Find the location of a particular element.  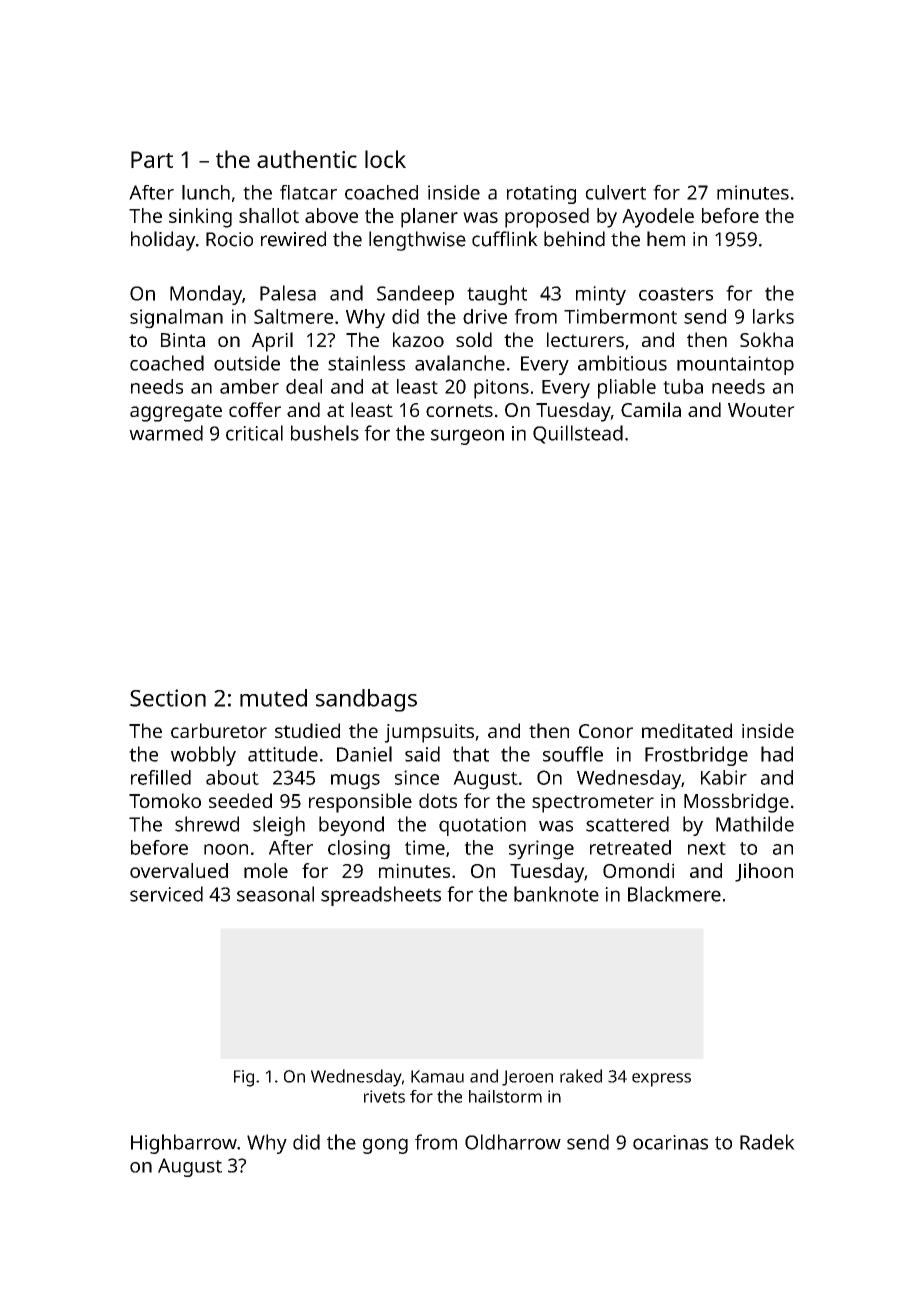

since is located at coordinates (417, 777).
